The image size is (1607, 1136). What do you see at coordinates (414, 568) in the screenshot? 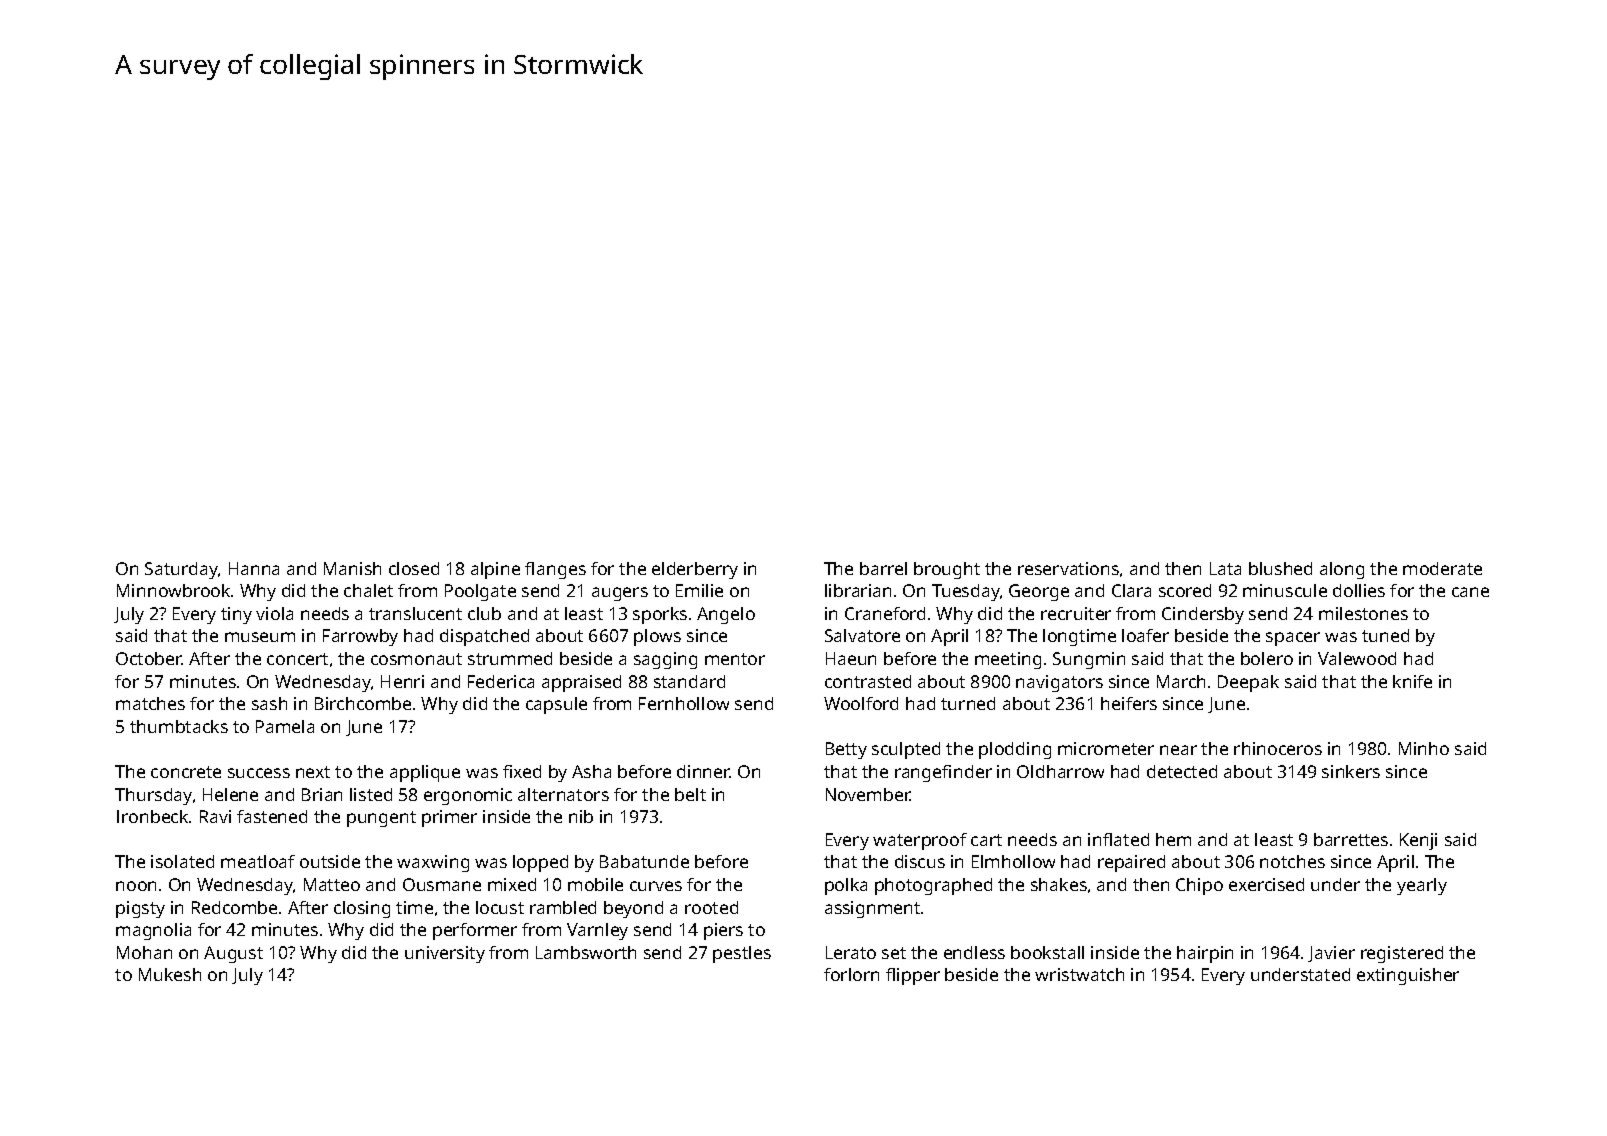
I see `closed` at bounding box center [414, 568].
